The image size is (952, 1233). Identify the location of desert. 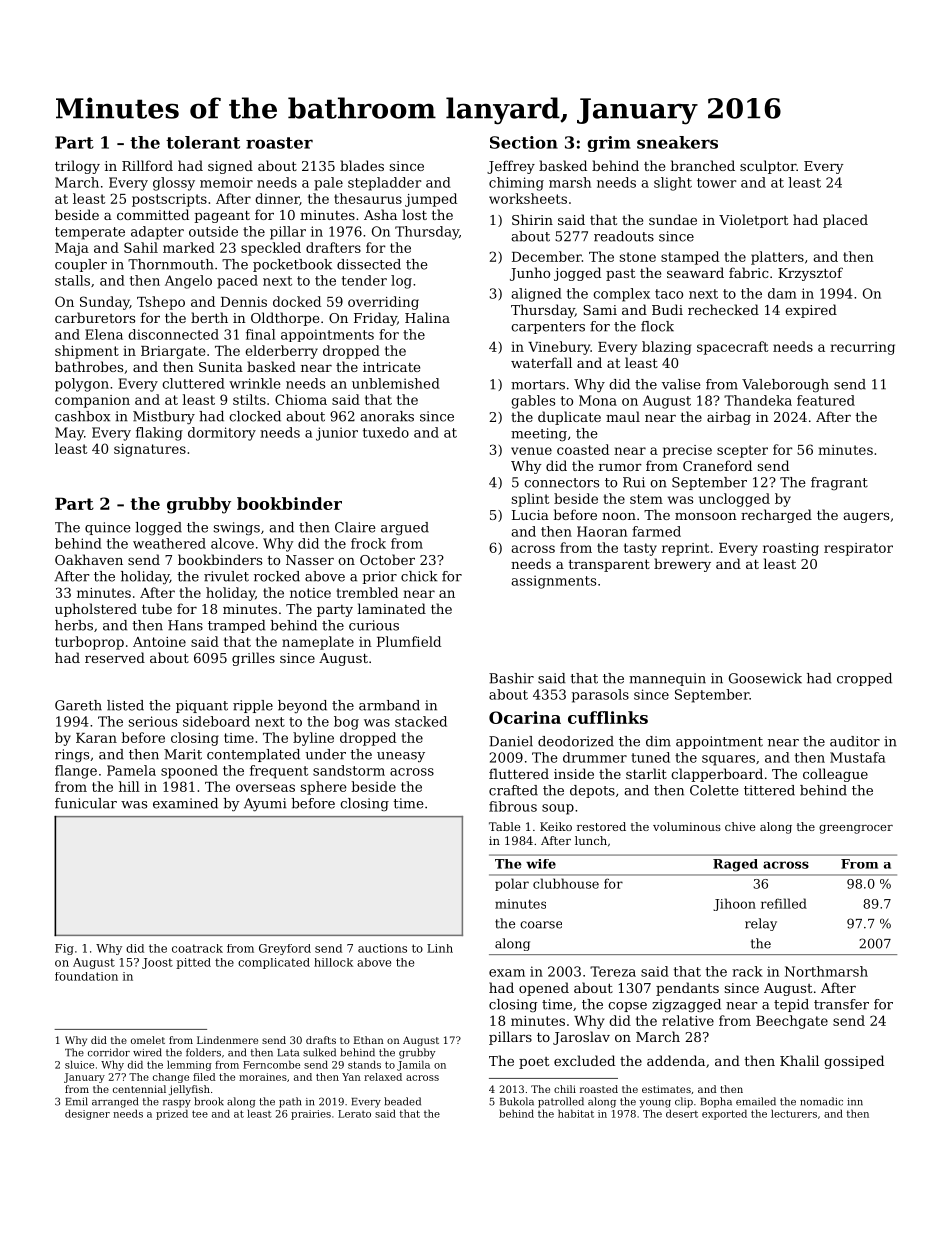
(682, 1114).
